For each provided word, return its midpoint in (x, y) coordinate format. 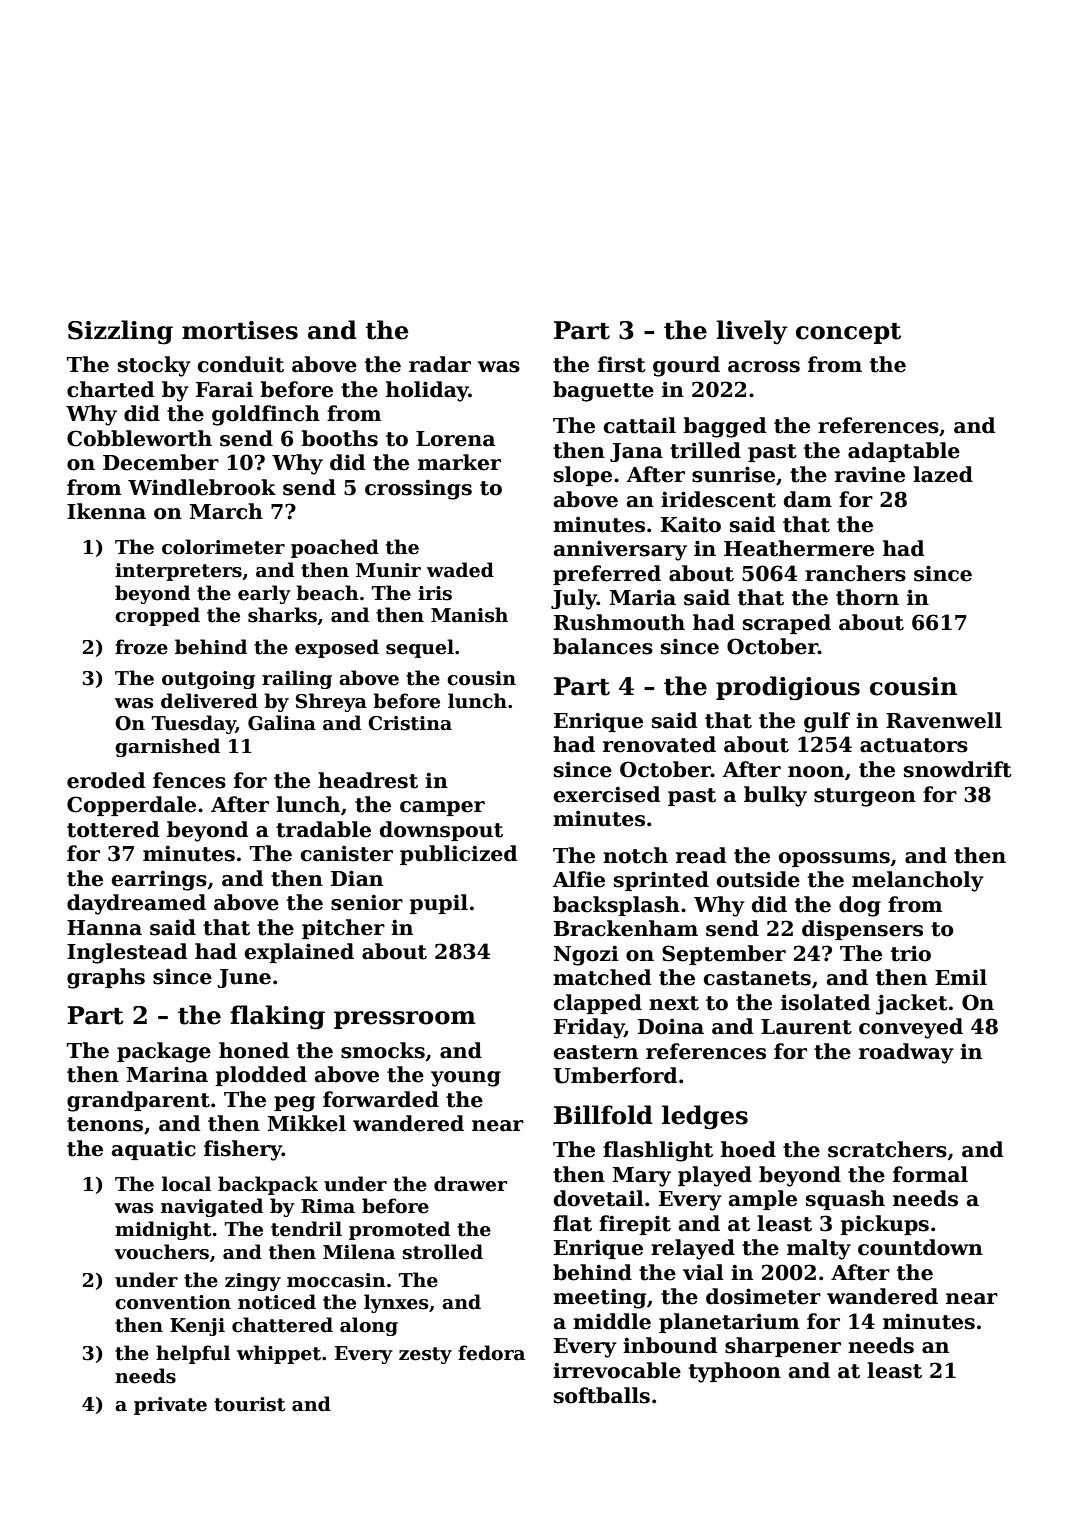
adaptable (904, 452)
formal (930, 1174)
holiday (427, 391)
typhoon (735, 1372)
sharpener (783, 1347)
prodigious (788, 688)
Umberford (615, 1075)
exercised (607, 794)
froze (141, 647)
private (170, 1406)
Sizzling (120, 332)
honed (254, 1050)
